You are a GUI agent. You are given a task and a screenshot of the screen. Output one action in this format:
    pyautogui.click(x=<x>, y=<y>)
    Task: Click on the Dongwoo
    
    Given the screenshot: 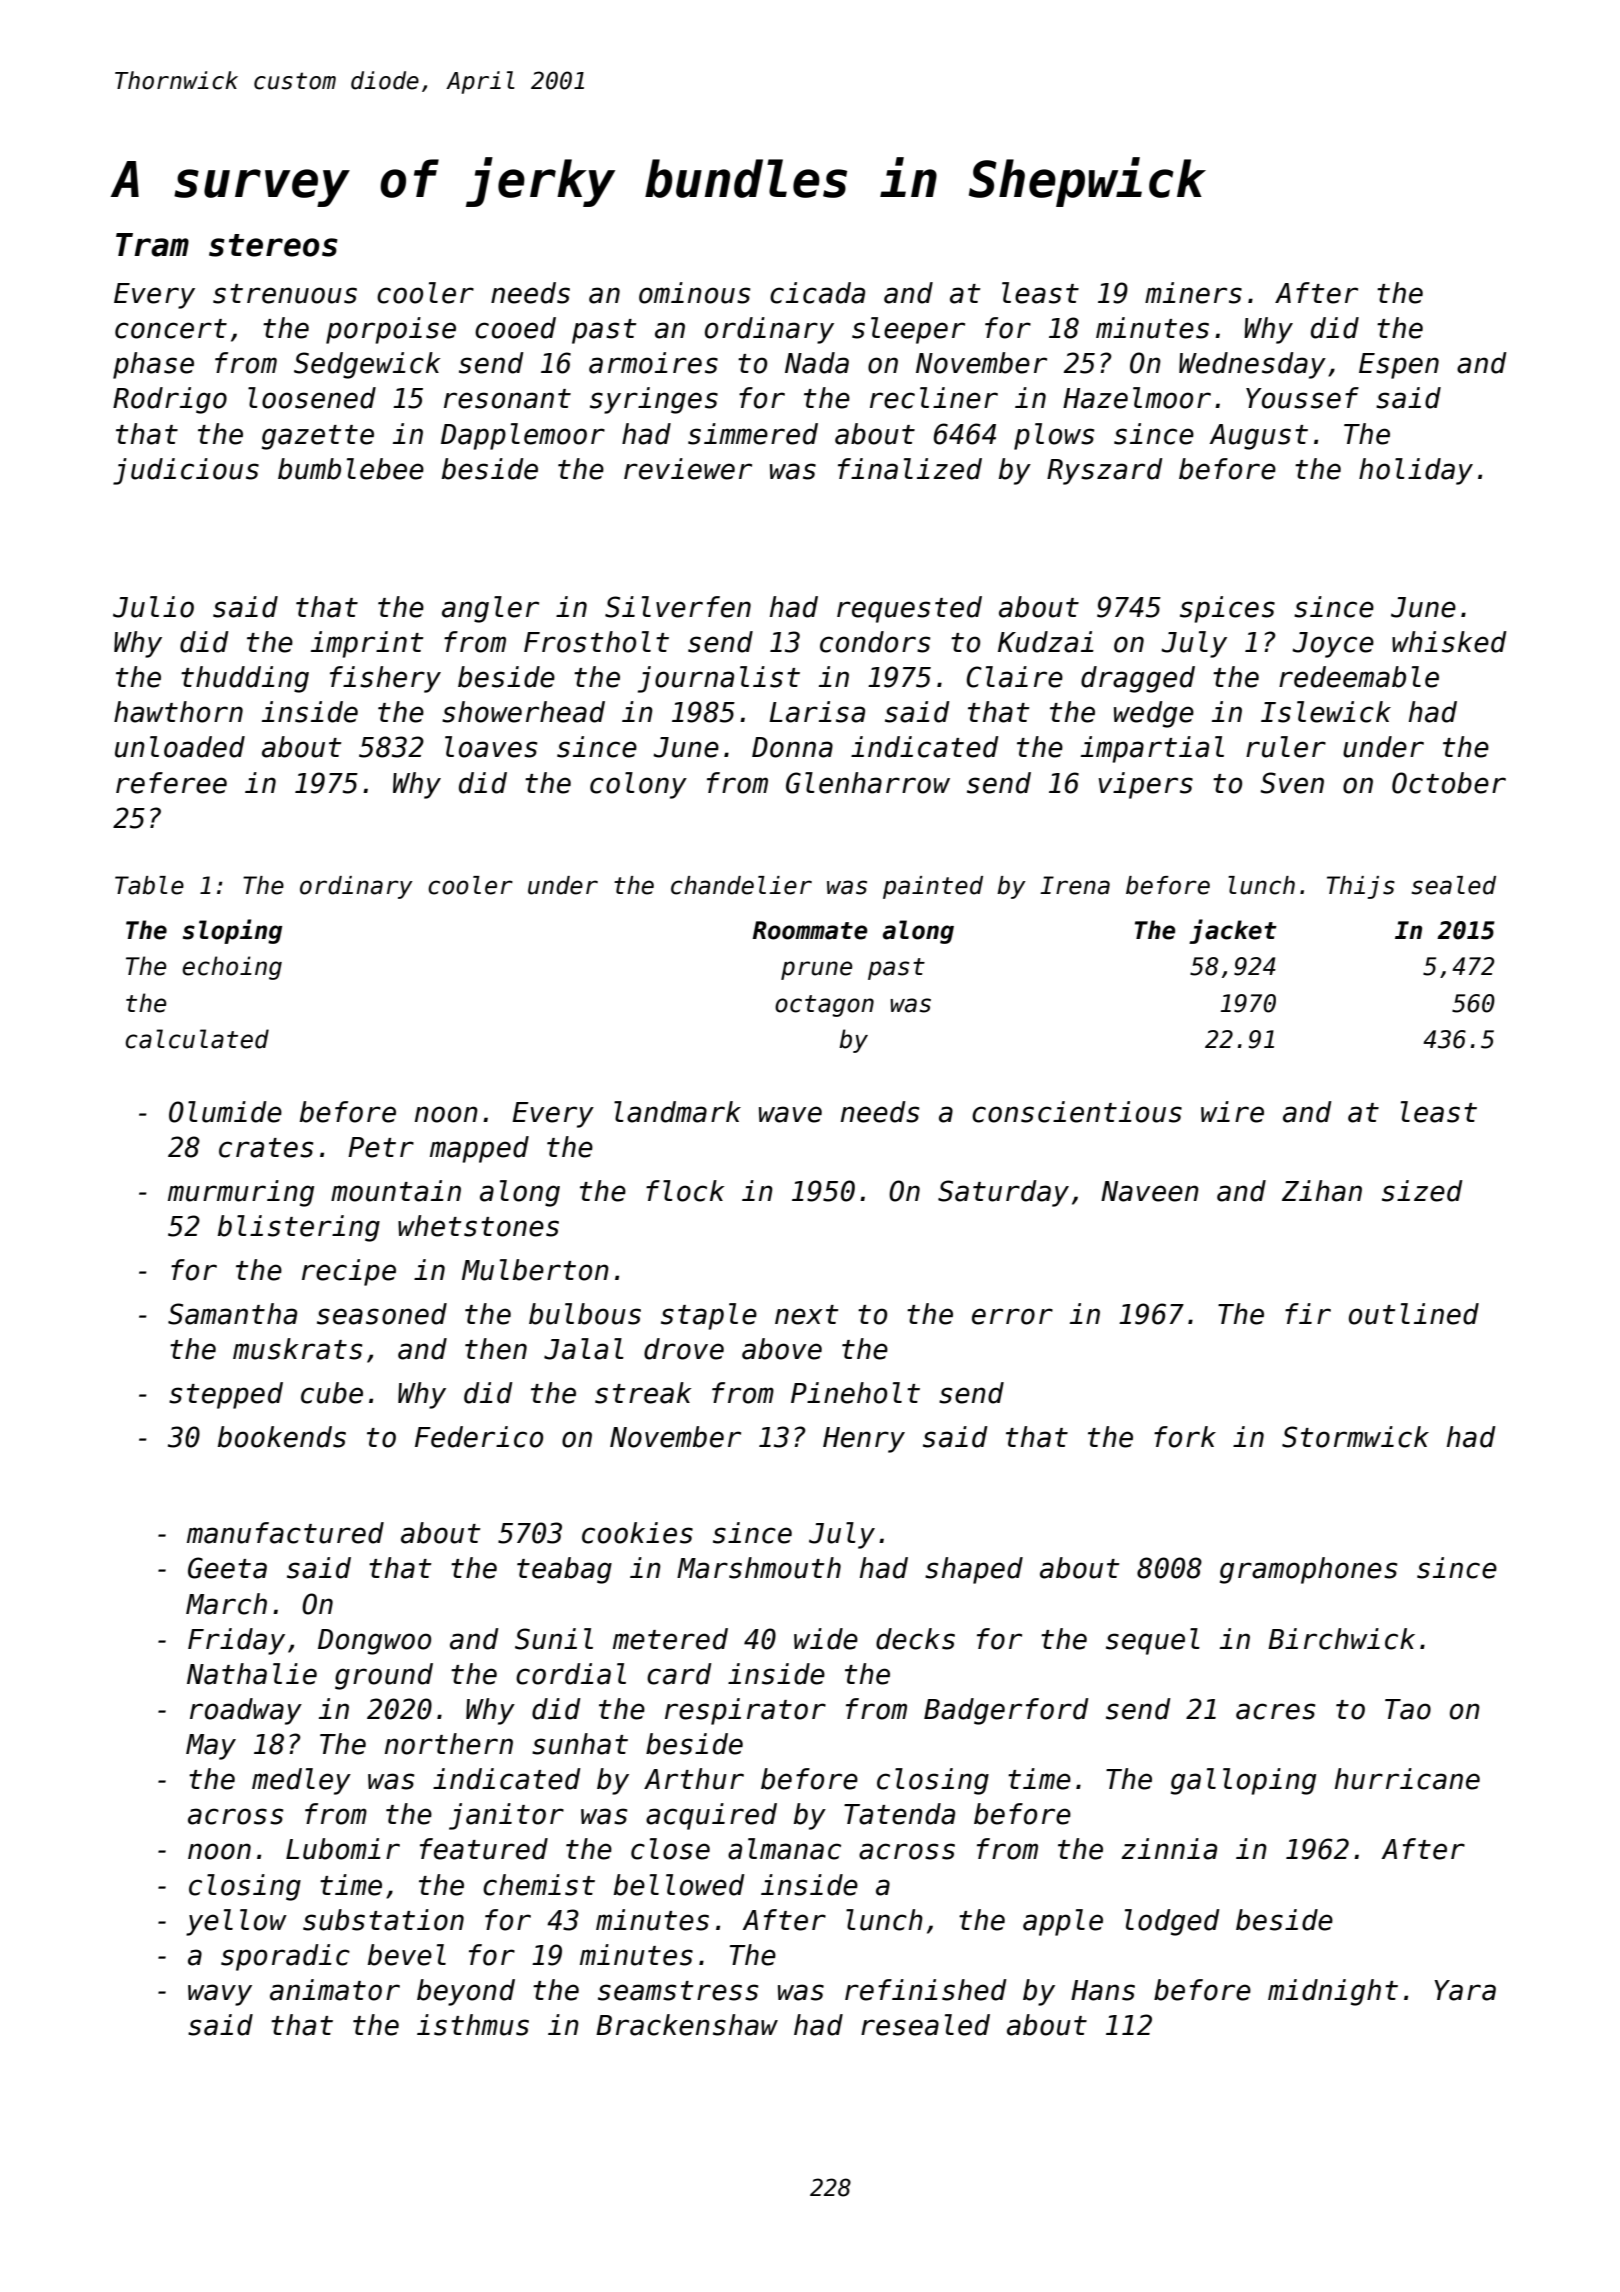 What is the action you would take?
    pyautogui.click(x=374, y=1642)
